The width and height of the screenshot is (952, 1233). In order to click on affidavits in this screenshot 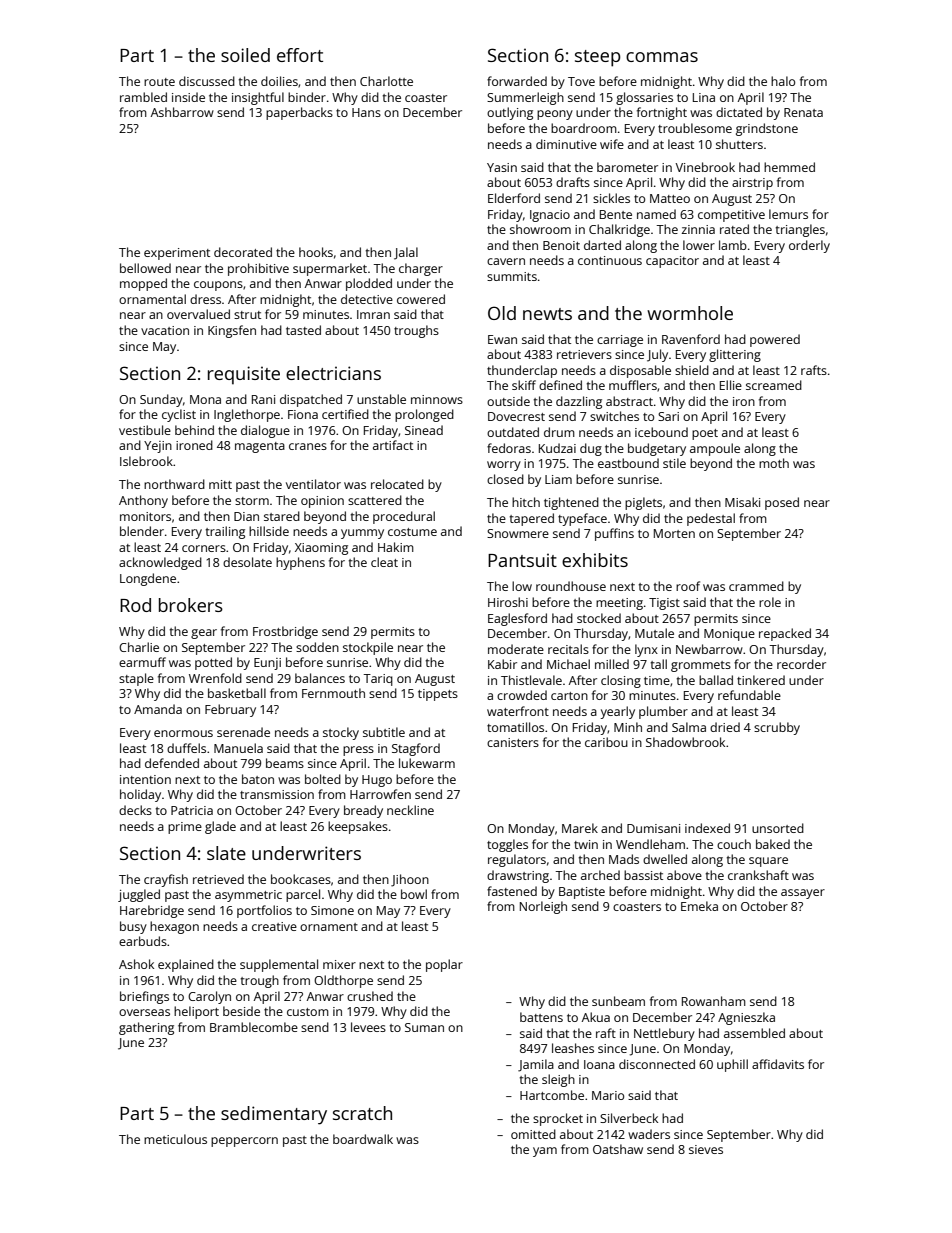, I will do `click(778, 1064)`.
